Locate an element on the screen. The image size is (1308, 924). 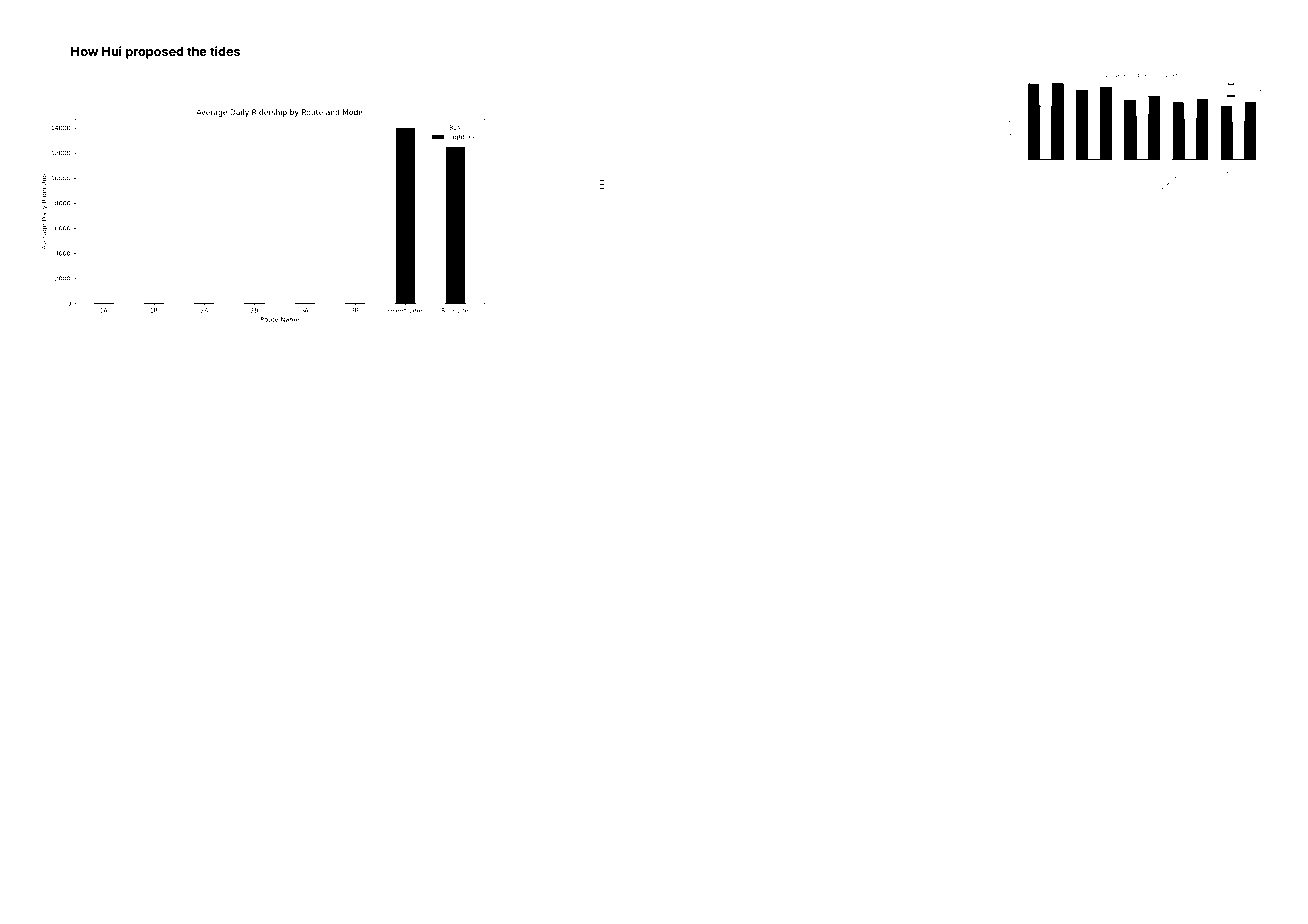
root is located at coordinates (612, 749).
